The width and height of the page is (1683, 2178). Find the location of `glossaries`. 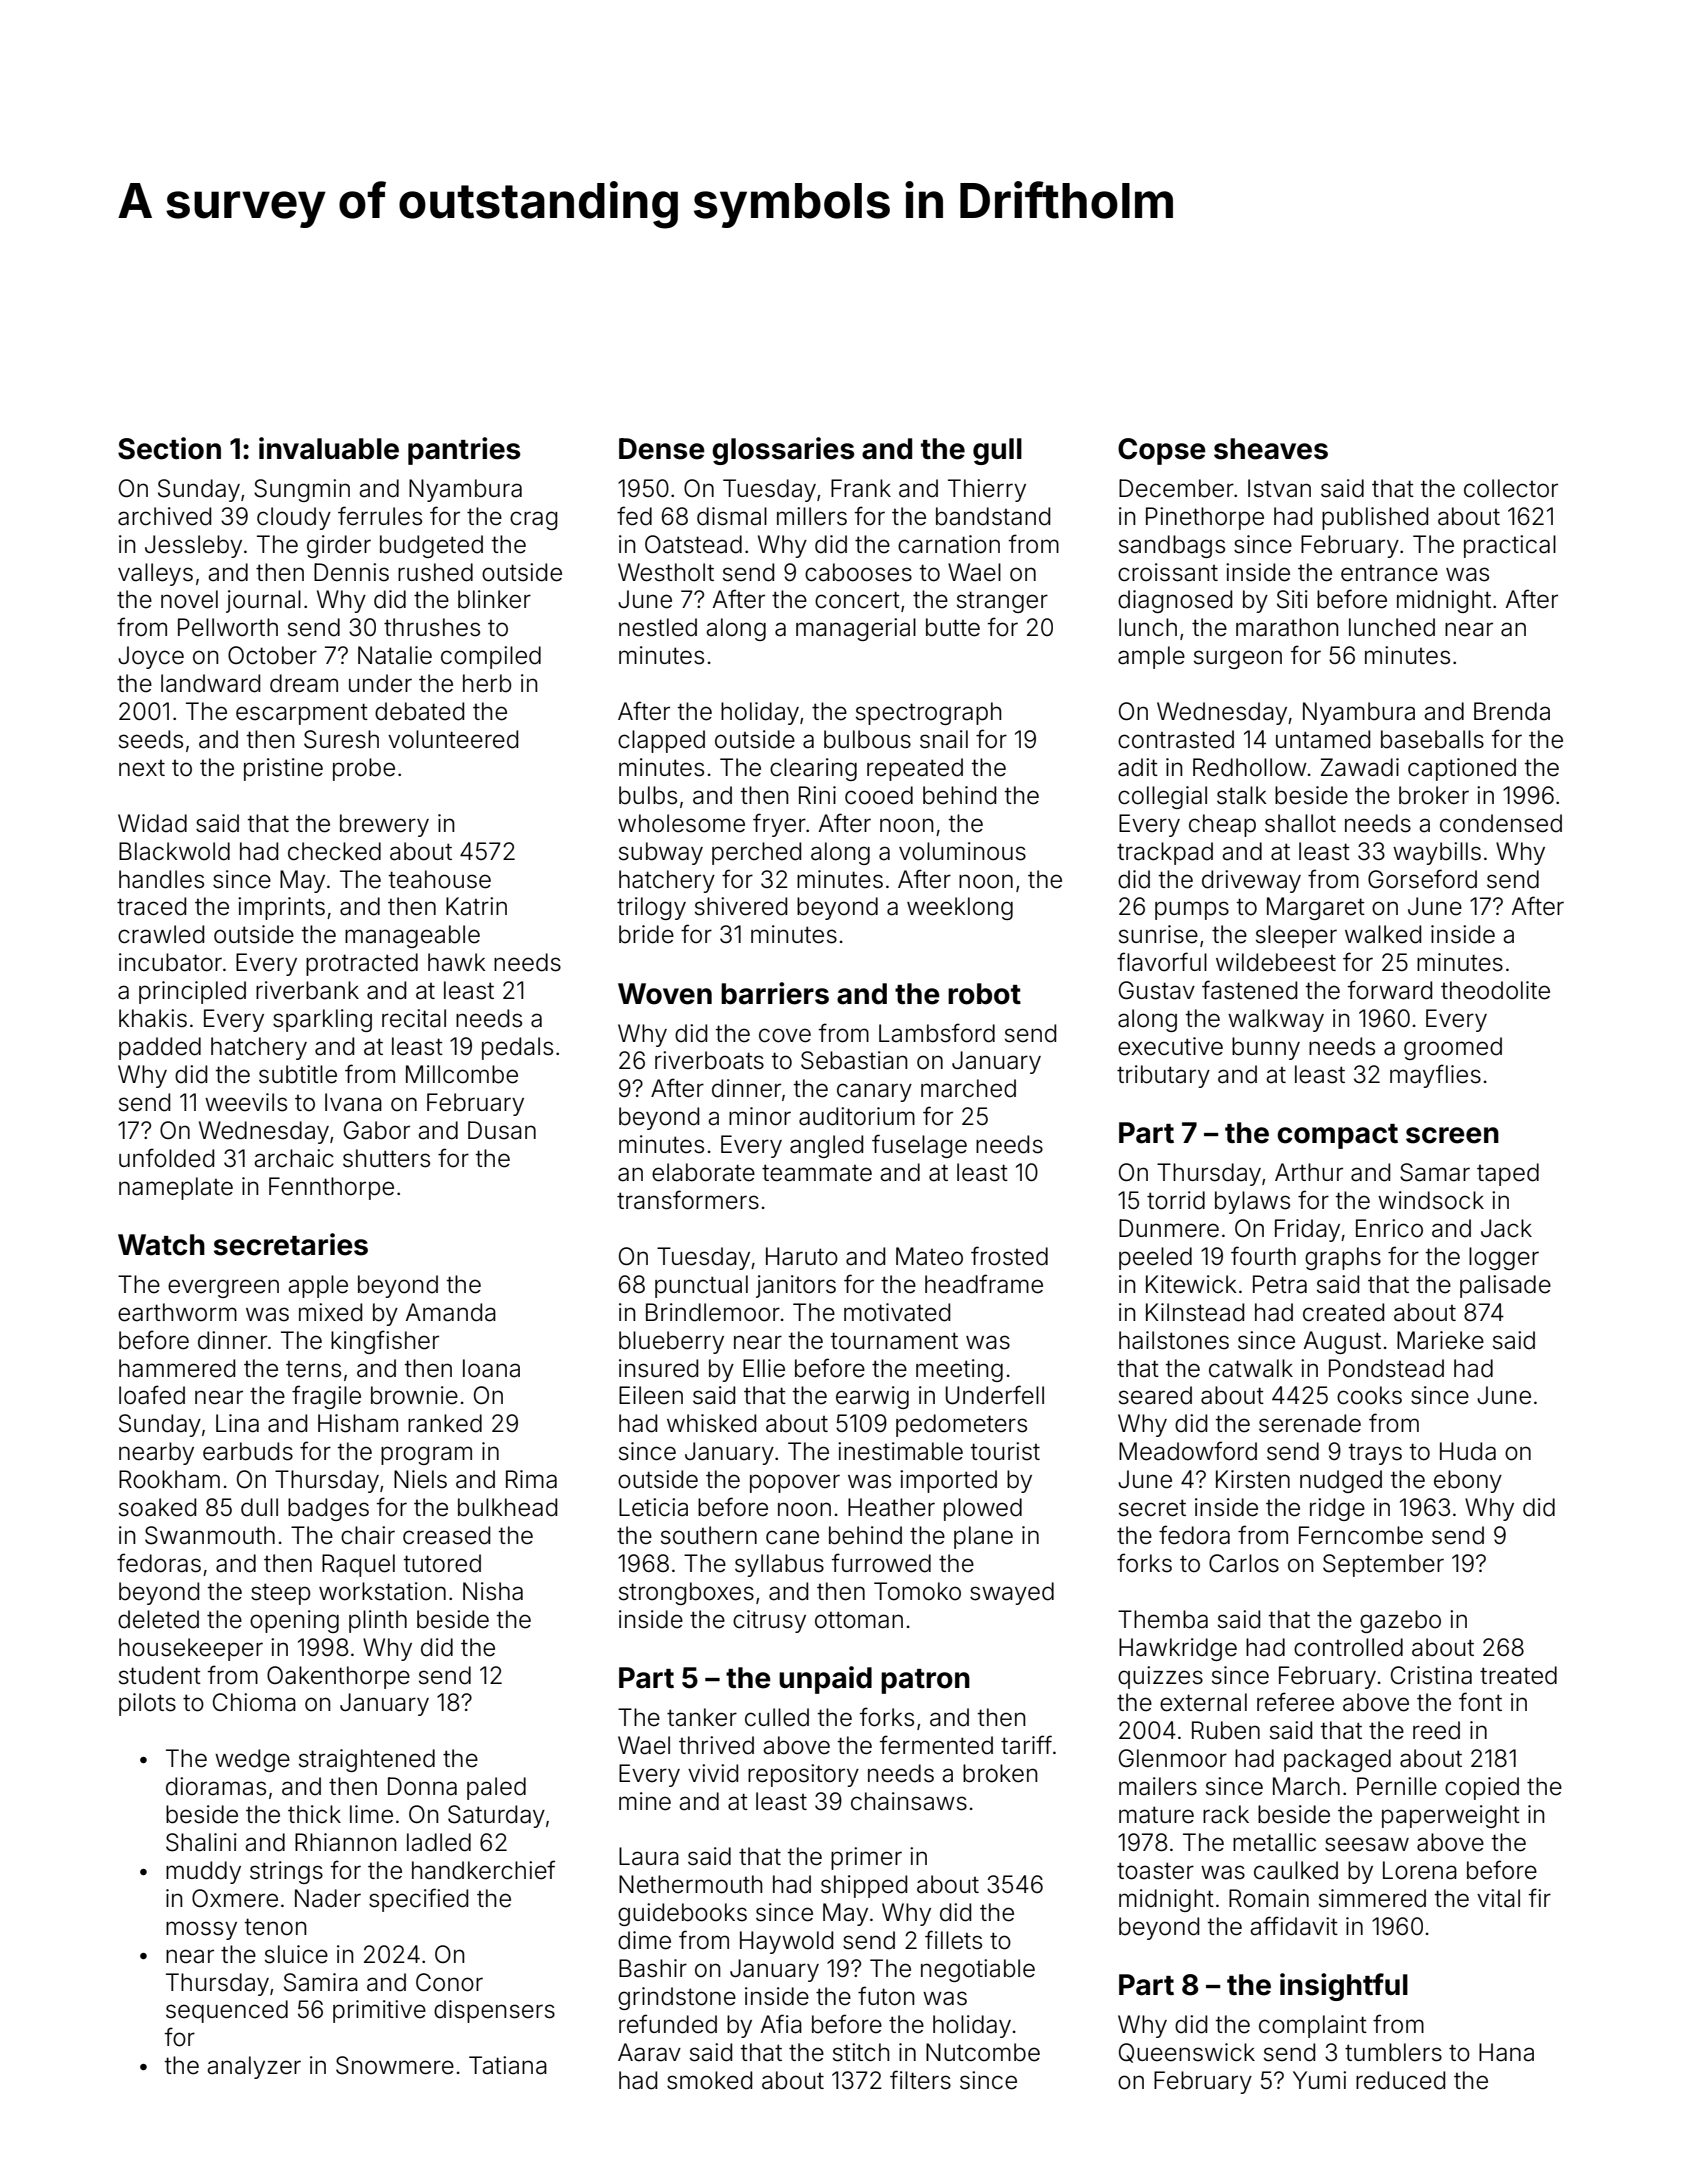

glossaries is located at coordinates (783, 451).
